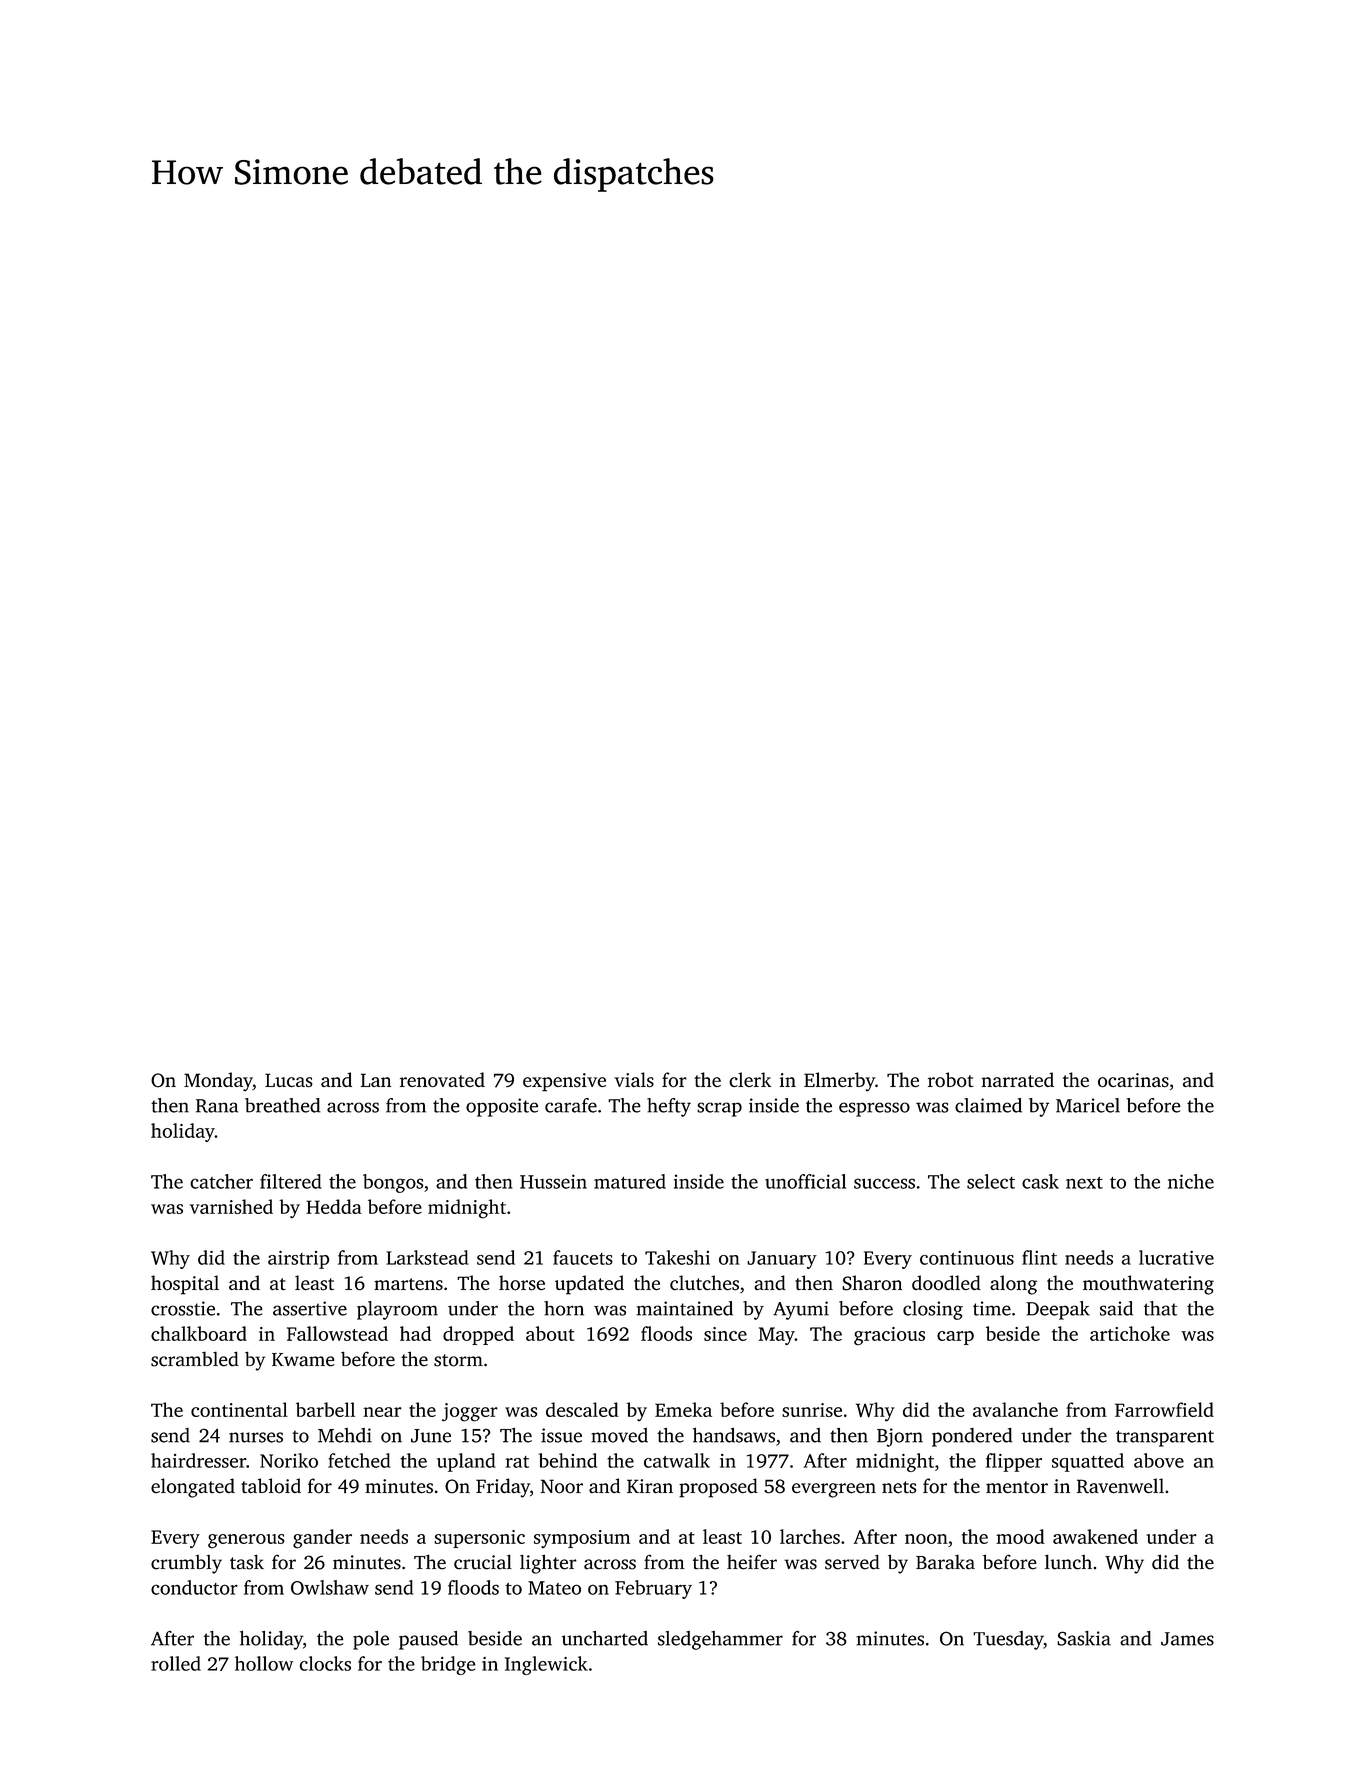 The width and height of the screenshot is (1365, 1767). Describe the element at coordinates (1176, 1257) in the screenshot. I see `lucrative` at that location.
